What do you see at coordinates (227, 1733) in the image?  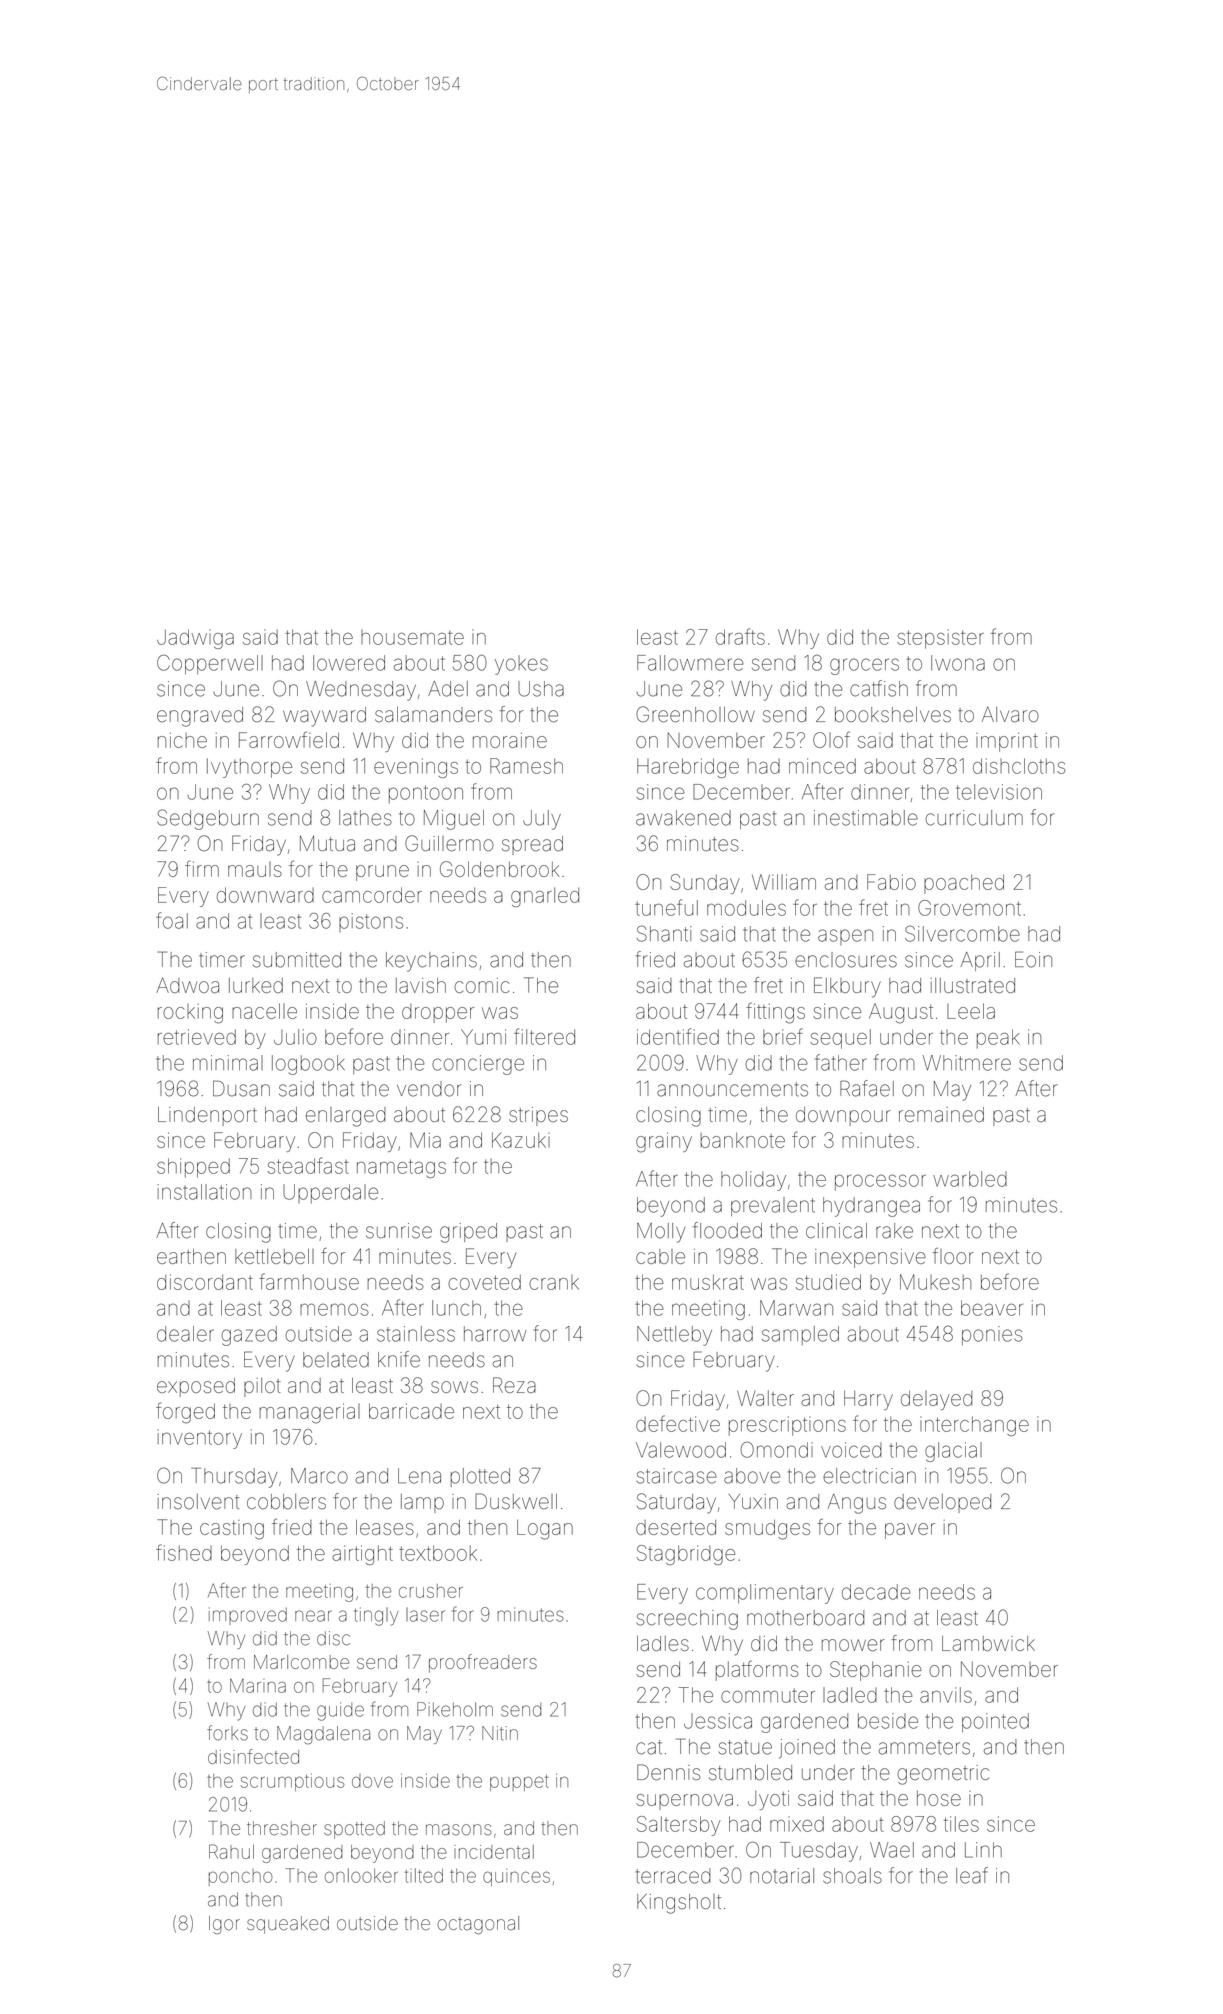 I see `forks` at bounding box center [227, 1733].
